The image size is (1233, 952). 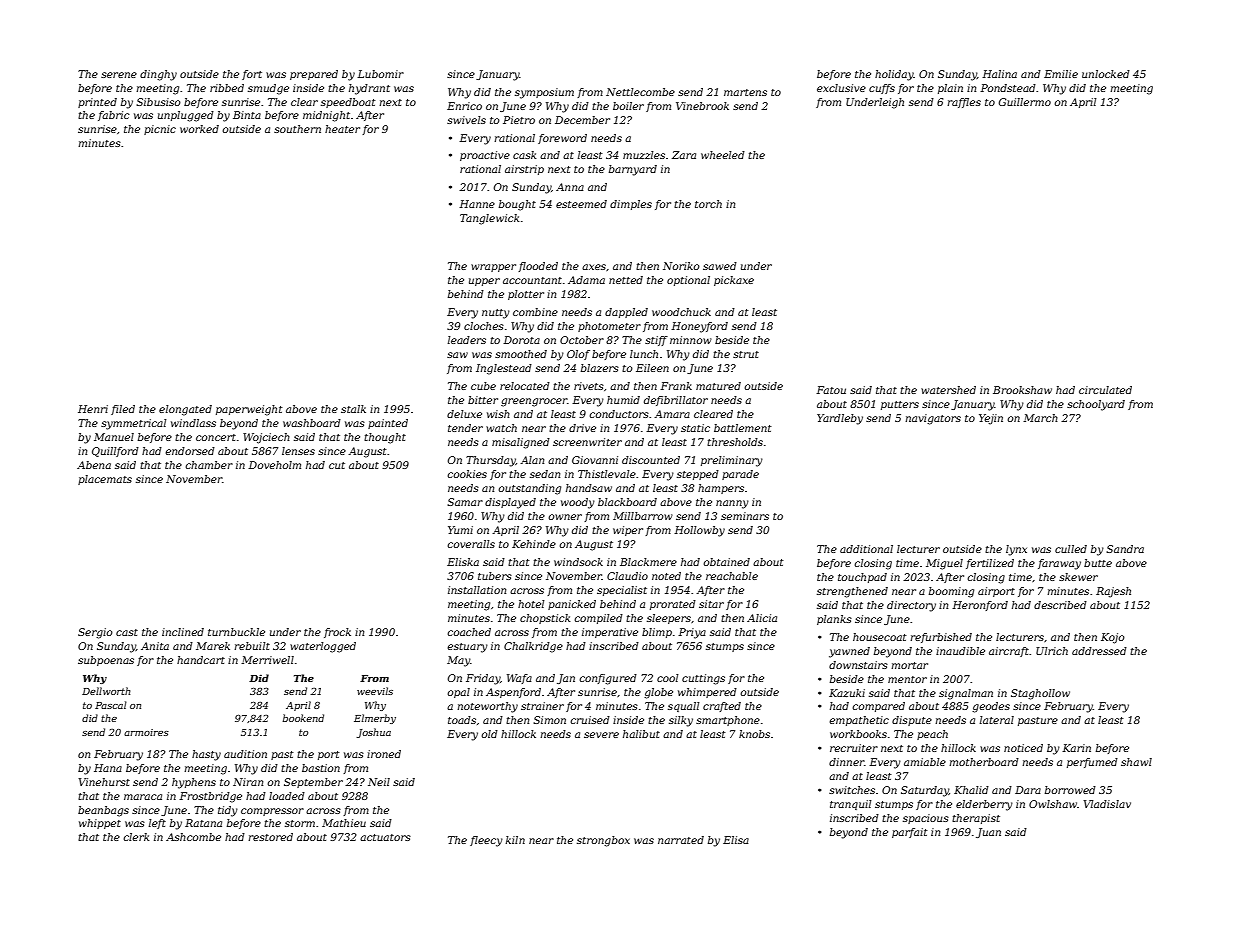 I want to click on strut, so click(x=746, y=354).
